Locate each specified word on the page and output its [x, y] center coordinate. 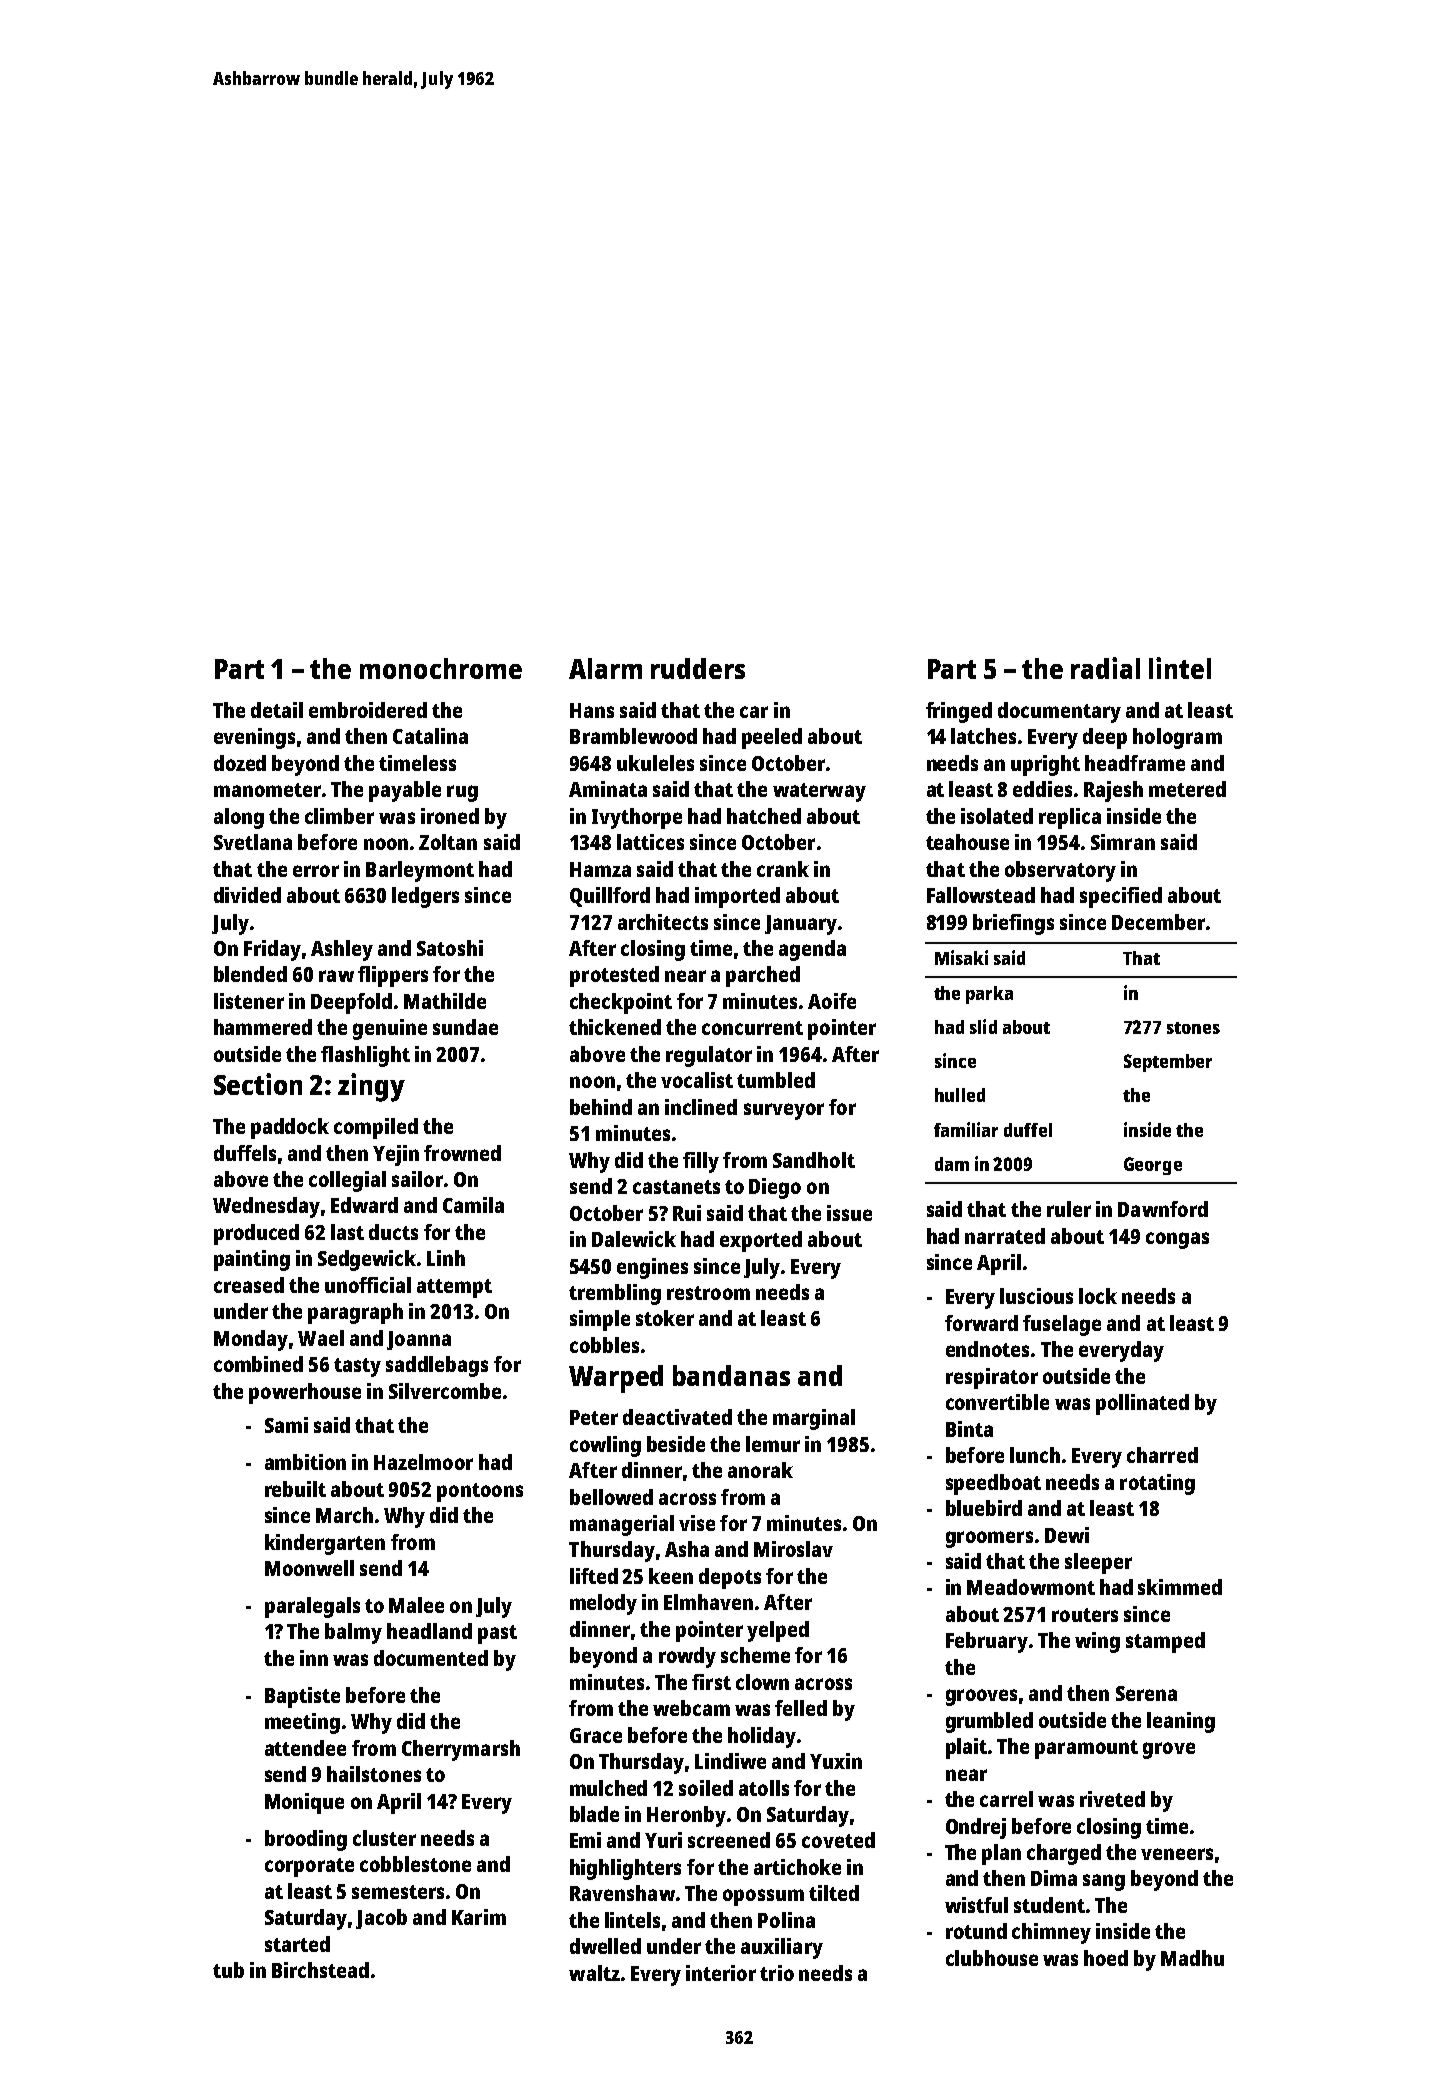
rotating [1157, 1484]
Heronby [686, 1816]
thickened [615, 1027]
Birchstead [320, 1970]
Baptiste [302, 1697]
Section [258, 1084]
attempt [454, 1288]
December [1158, 922]
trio [777, 1973]
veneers [1177, 1854]
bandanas [731, 1375]
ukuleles [655, 763]
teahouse [967, 842]
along [239, 818]
